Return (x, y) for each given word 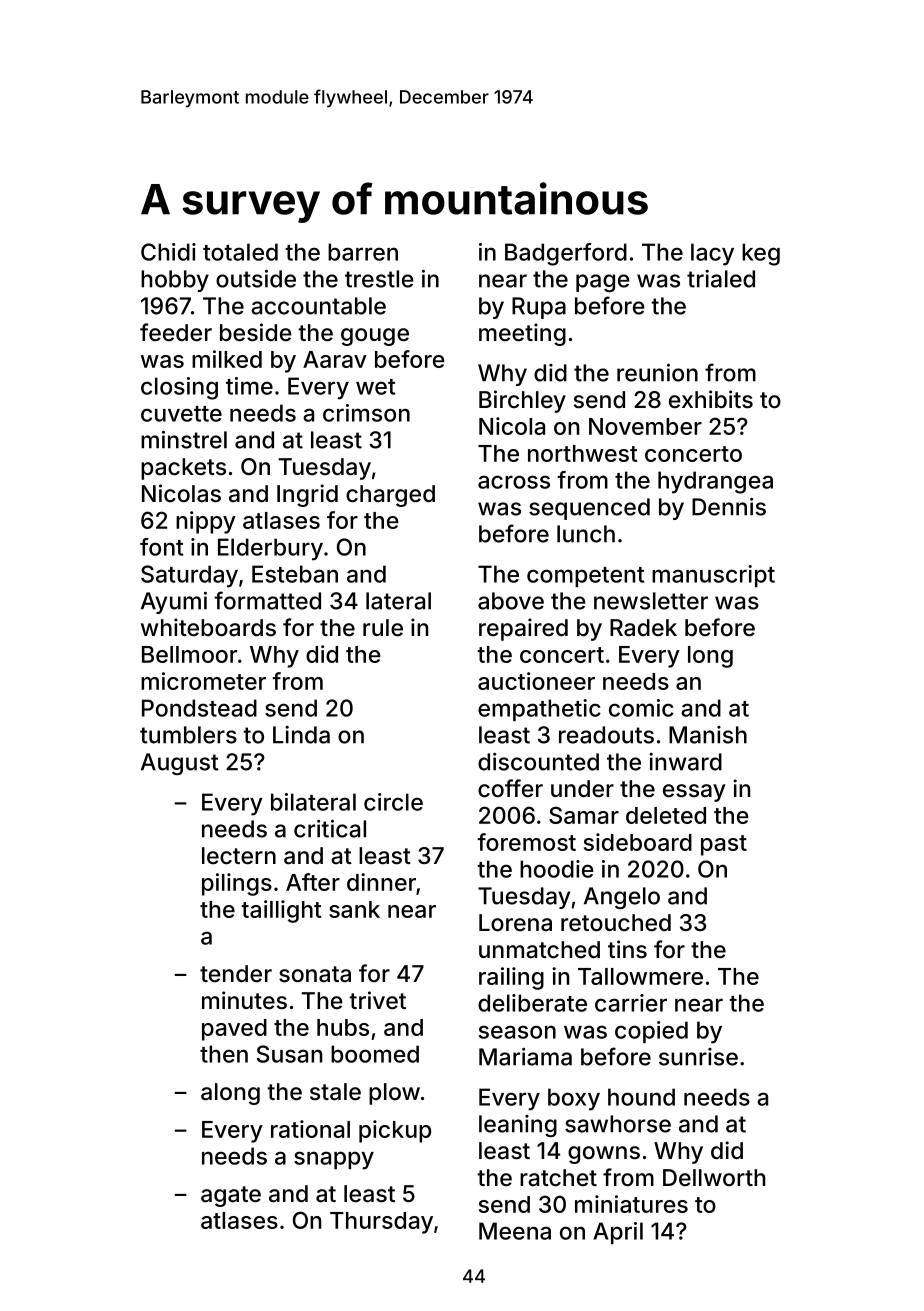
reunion (657, 373)
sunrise (698, 1057)
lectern (239, 856)
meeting (522, 334)
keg (761, 254)
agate (231, 1196)
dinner (381, 882)
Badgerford (566, 254)
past (724, 845)
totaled (240, 252)
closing (179, 388)
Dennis (729, 507)
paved (234, 1030)
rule (383, 628)
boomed (375, 1054)
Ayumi (174, 603)
